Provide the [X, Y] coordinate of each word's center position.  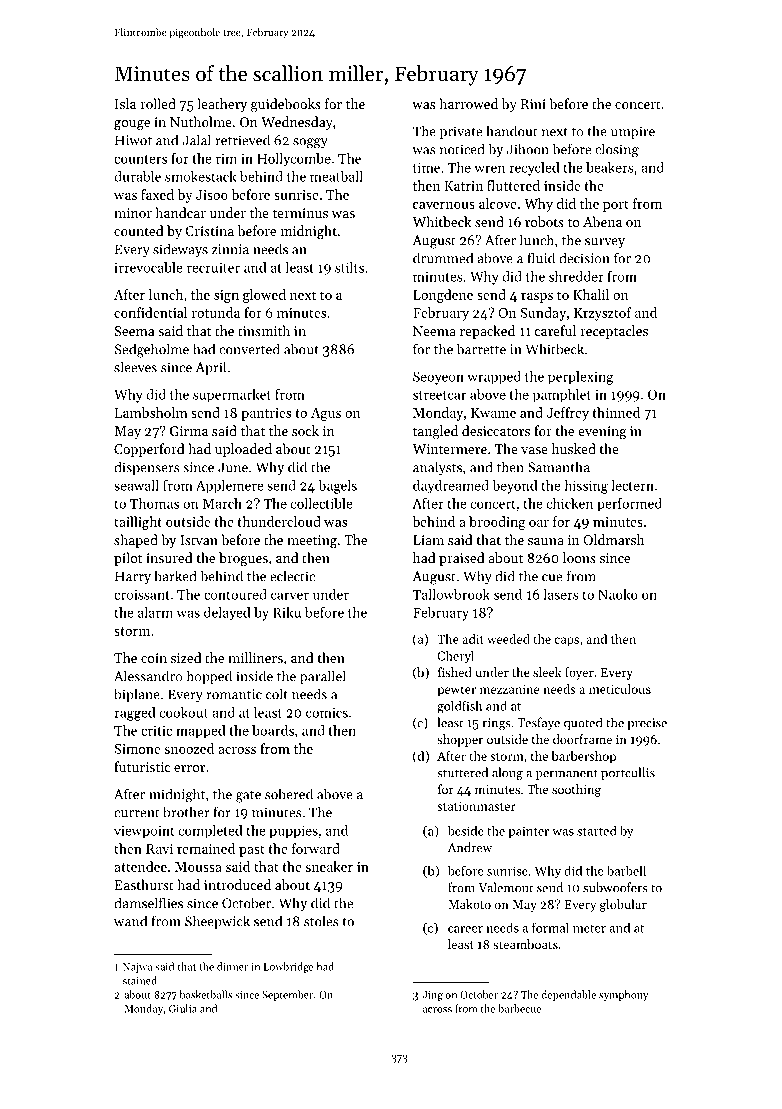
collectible [322, 503]
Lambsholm [151, 412]
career [465, 929]
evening [602, 433]
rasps [537, 298]
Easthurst [144, 884]
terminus [300, 213]
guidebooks [286, 105]
